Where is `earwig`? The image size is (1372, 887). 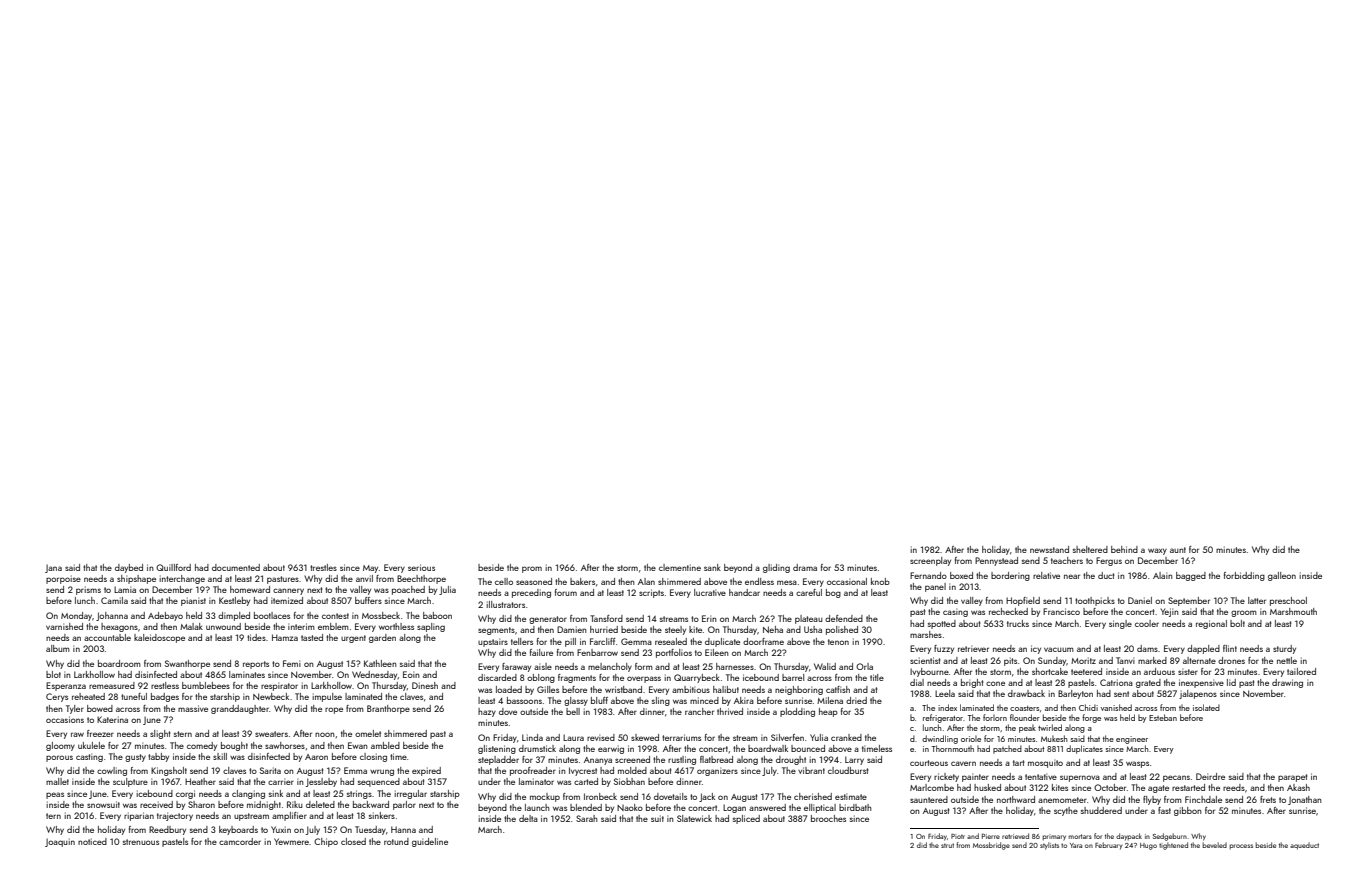 earwig is located at coordinates (611, 749).
